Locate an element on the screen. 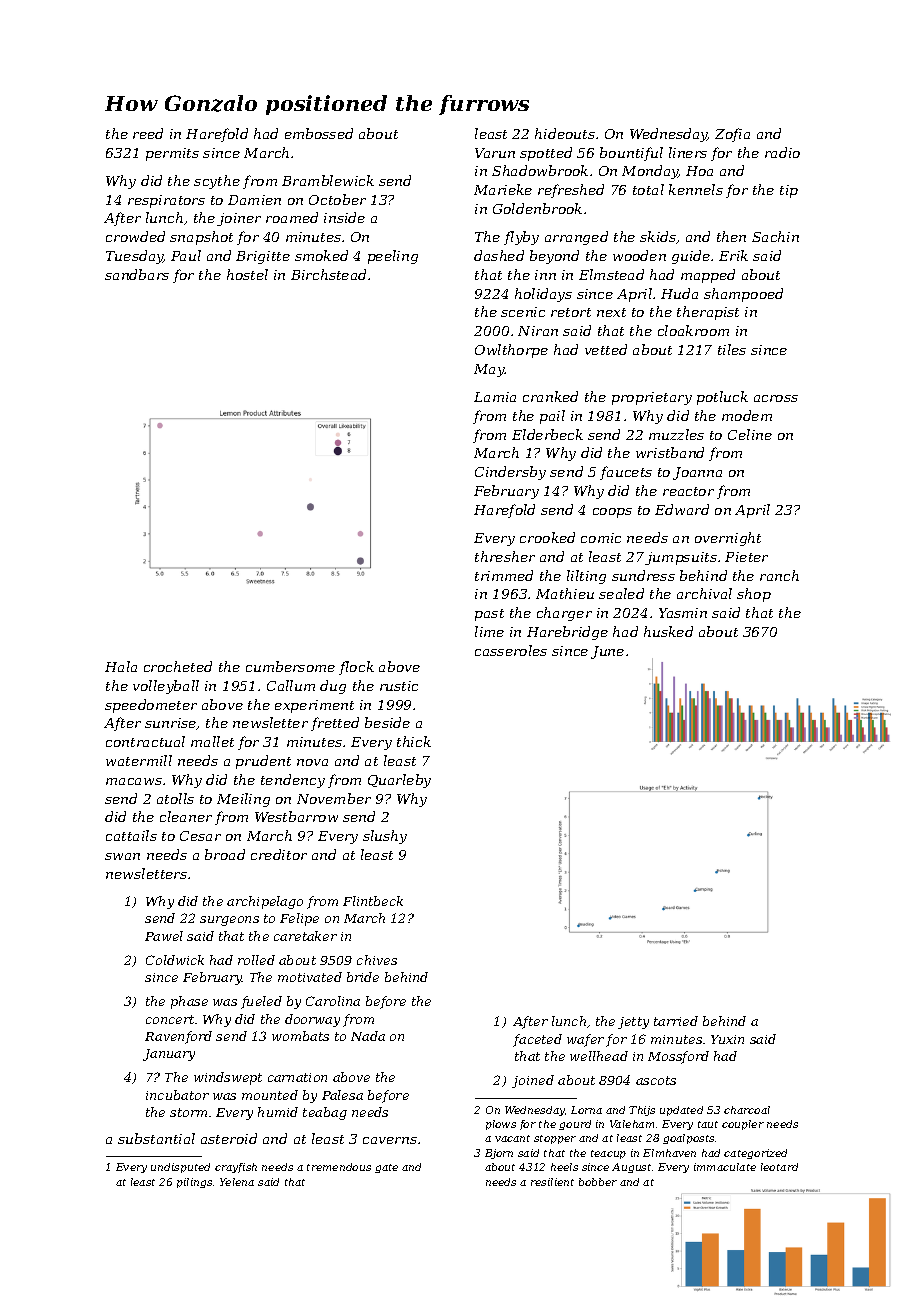  Yuxin is located at coordinates (727, 1039).
